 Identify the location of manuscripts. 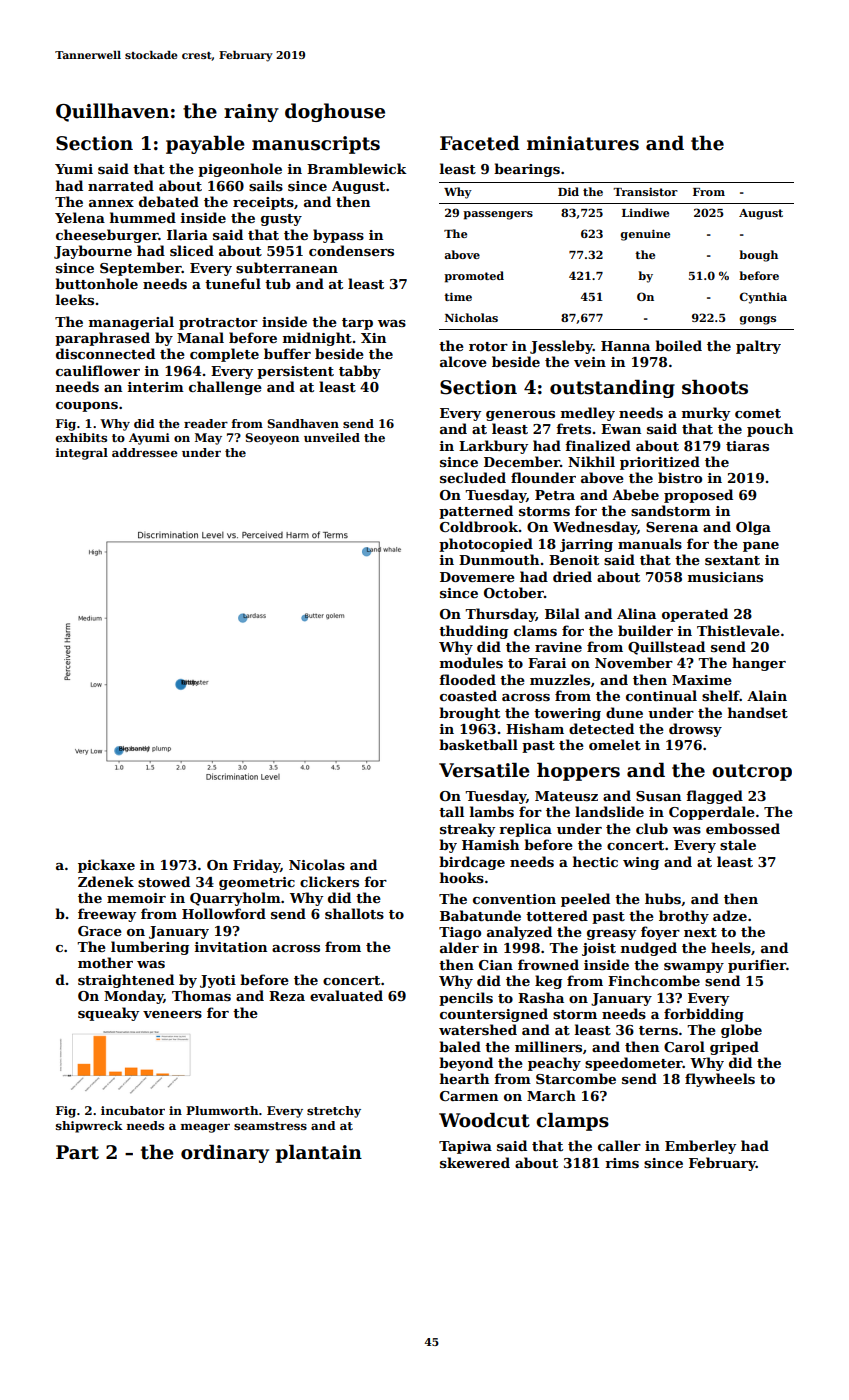
(316, 145).
